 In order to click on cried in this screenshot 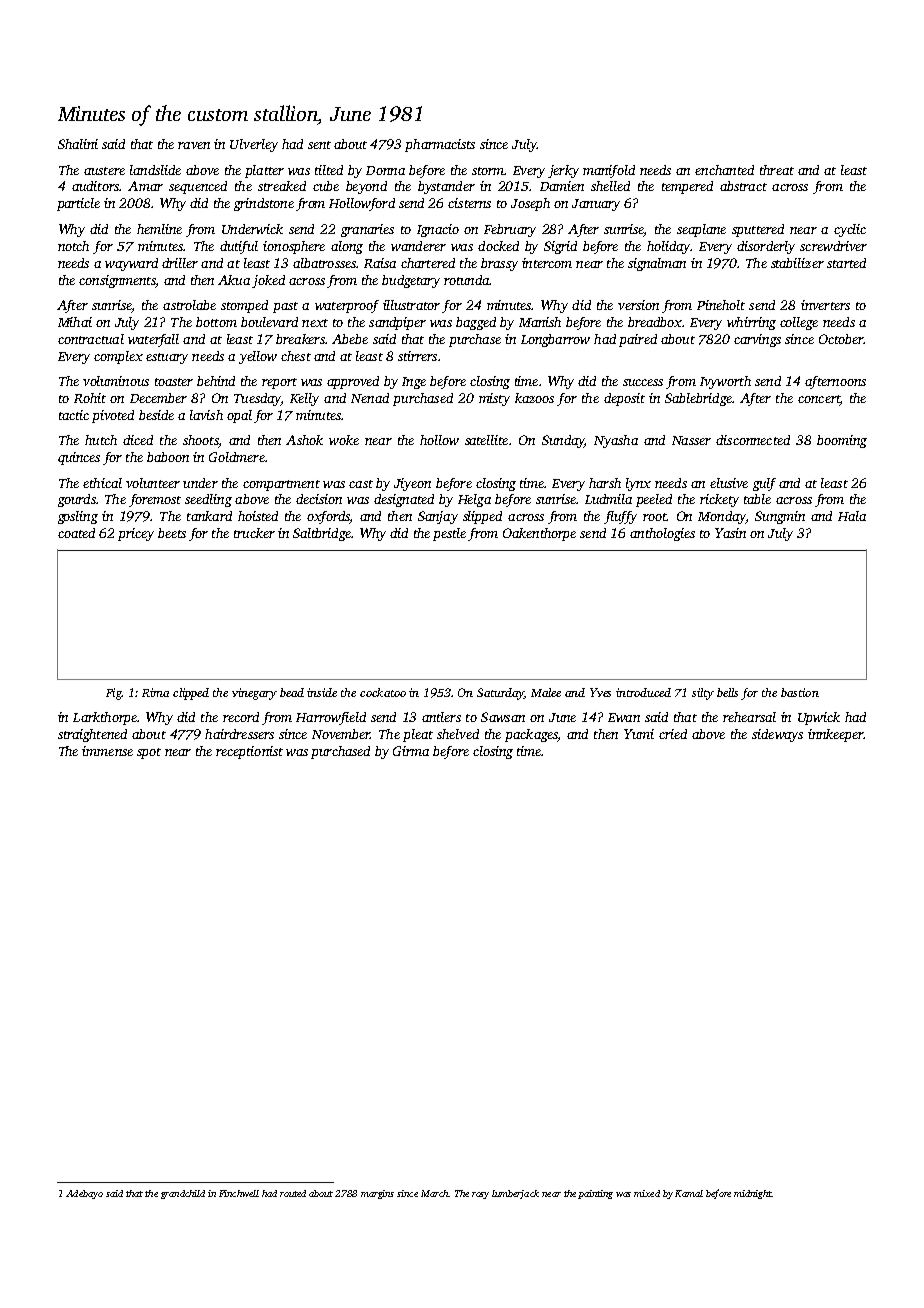, I will do `click(673, 734)`.
